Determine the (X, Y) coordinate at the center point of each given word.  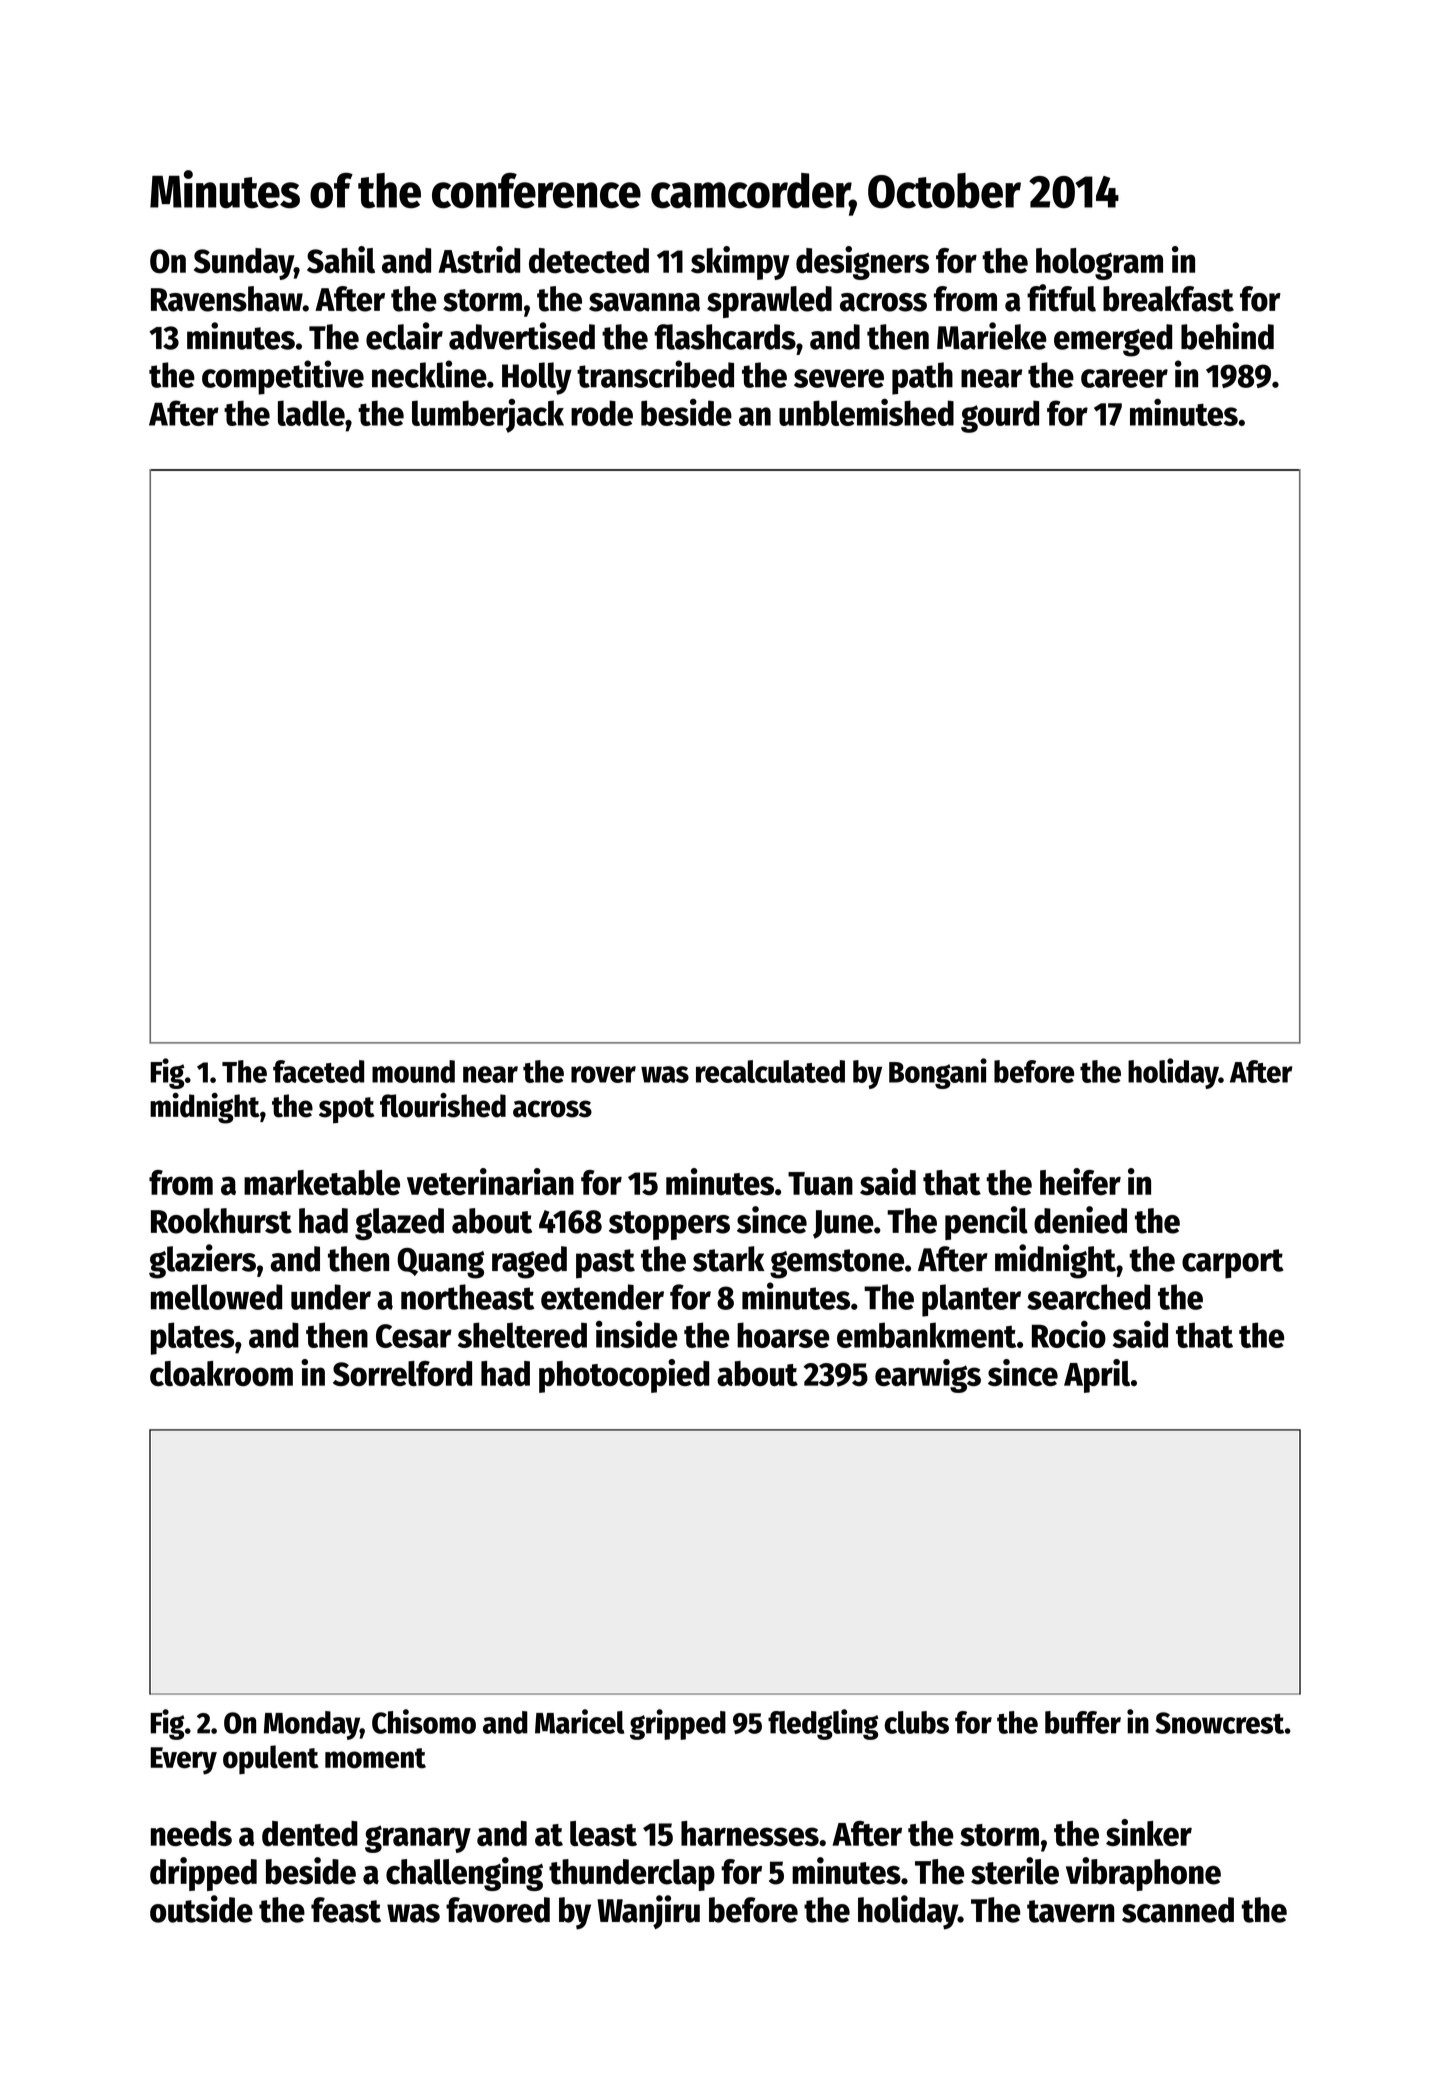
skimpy (740, 263)
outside (201, 1909)
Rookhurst (221, 1221)
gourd (1000, 416)
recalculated (770, 1071)
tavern (1070, 1911)
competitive (283, 377)
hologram (1099, 264)
